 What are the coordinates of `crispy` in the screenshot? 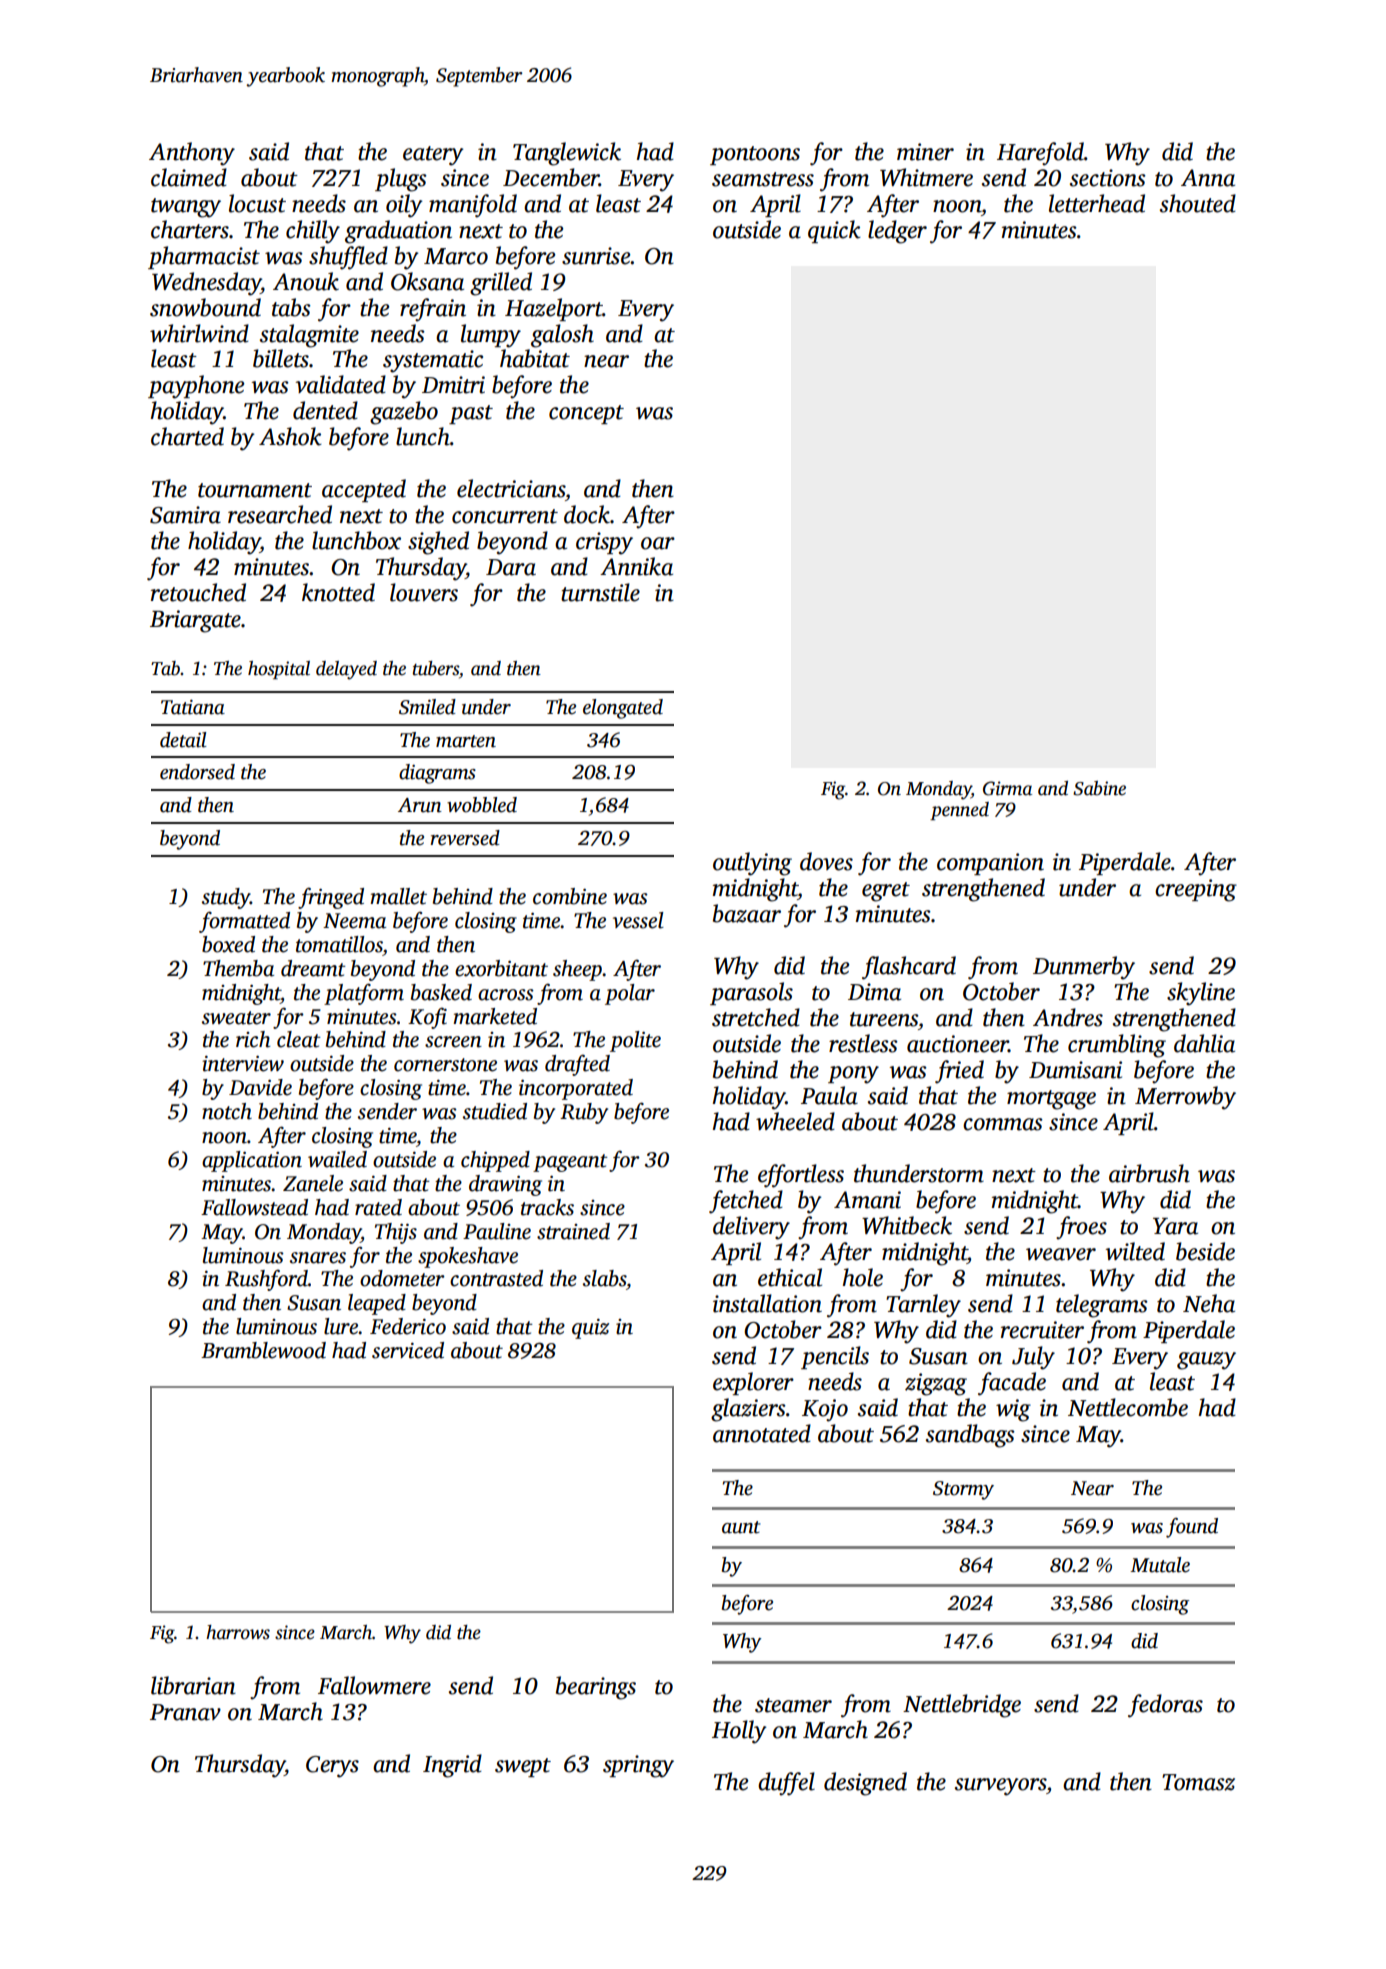 It's located at (604, 543).
